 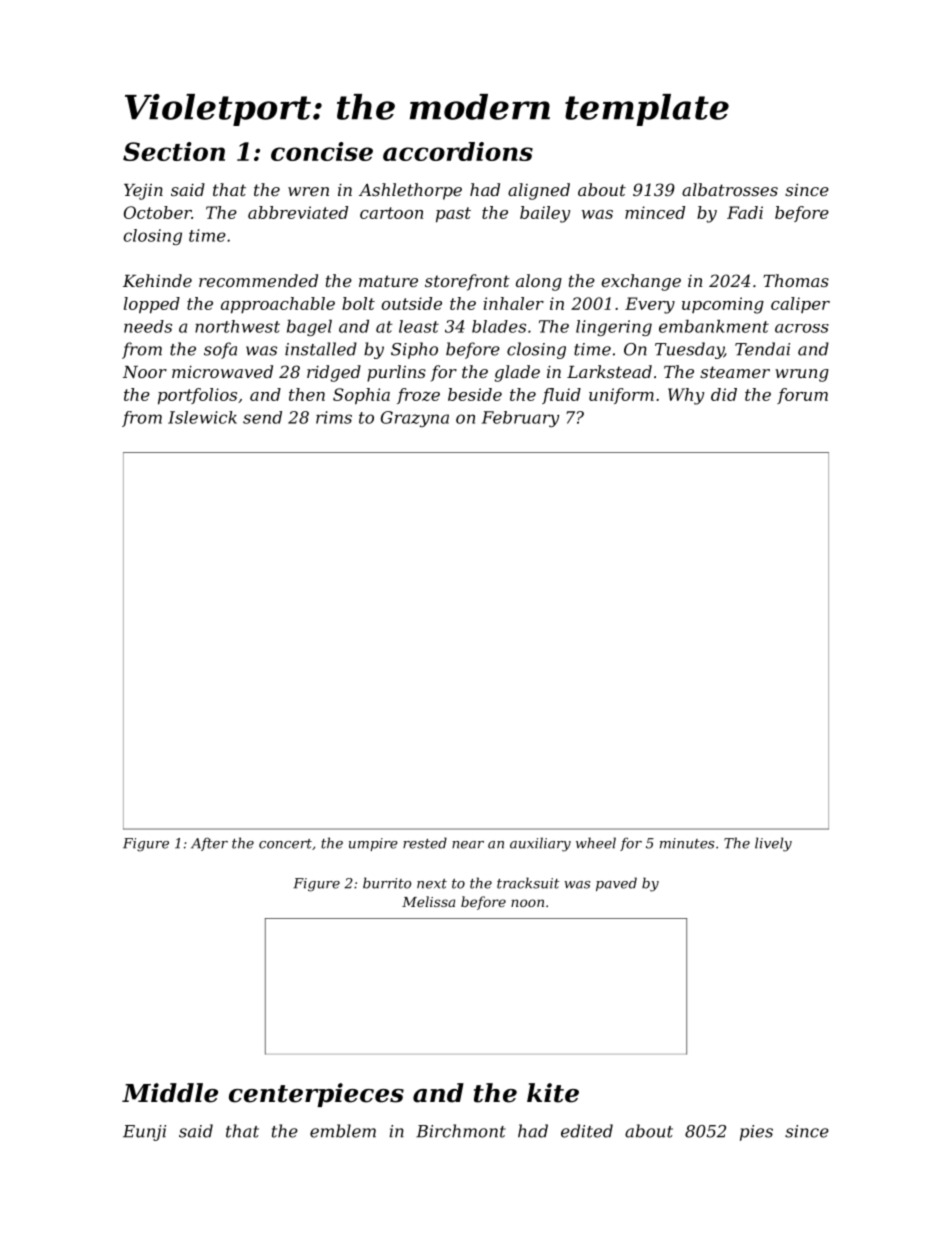 What do you see at coordinates (520, 419) in the screenshot?
I see `February` at bounding box center [520, 419].
